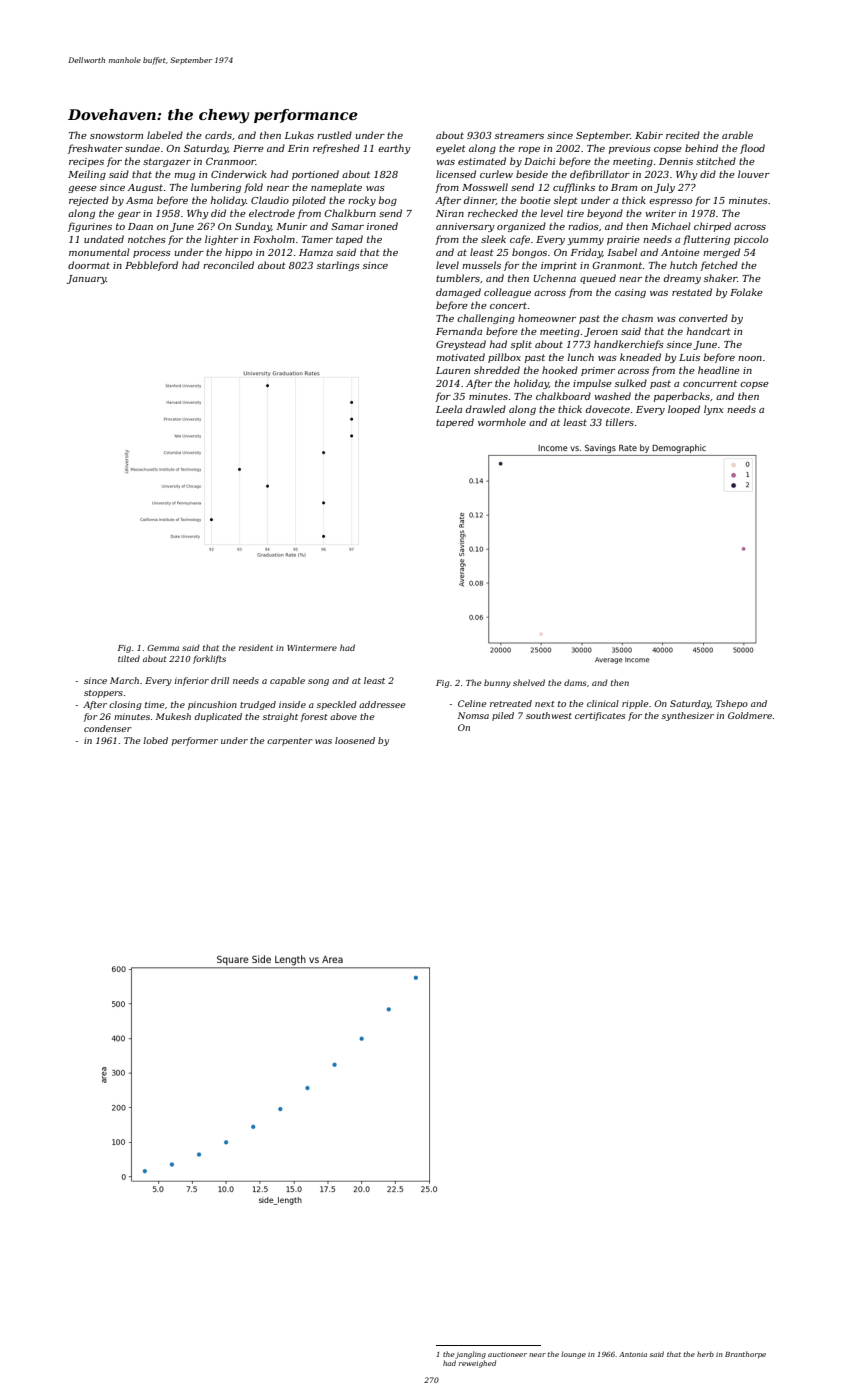 The image size is (849, 1400). Describe the element at coordinates (355, 740) in the screenshot. I see `loosened` at that location.
